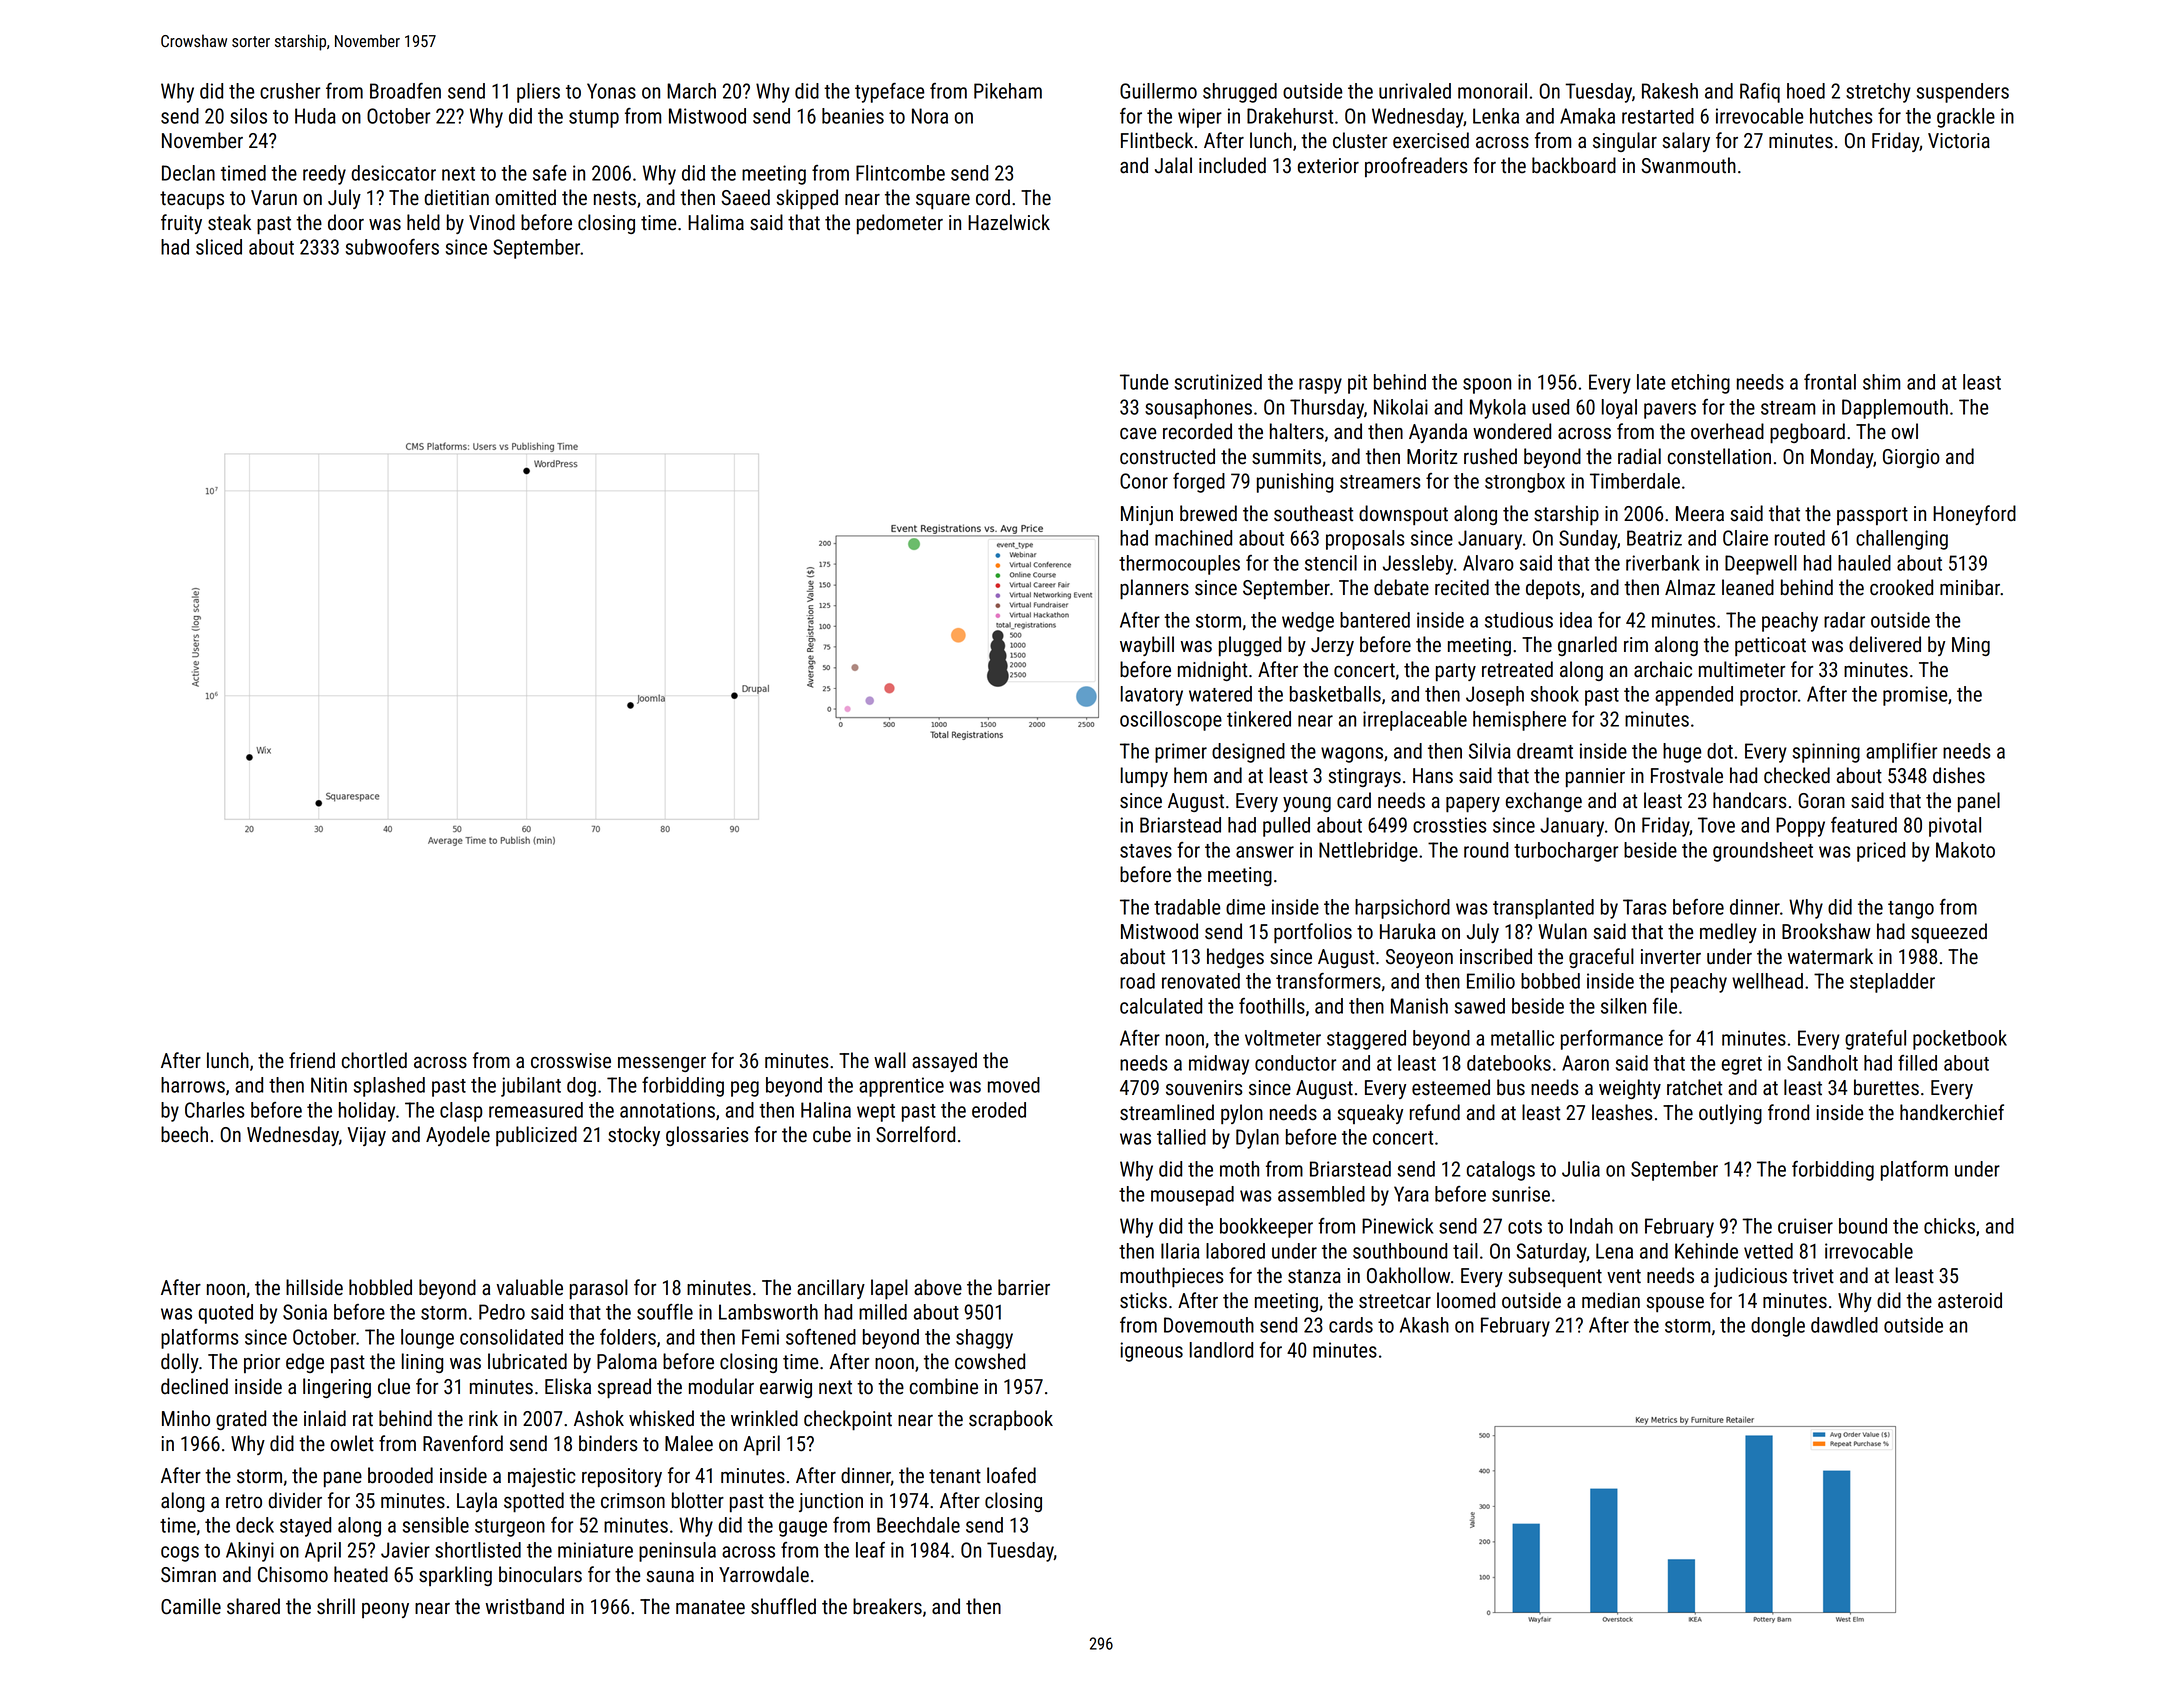 The width and height of the document is (2178, 1683). Describe the element at coordinates (1154, 589) in the document. I see `planners` at that location.
